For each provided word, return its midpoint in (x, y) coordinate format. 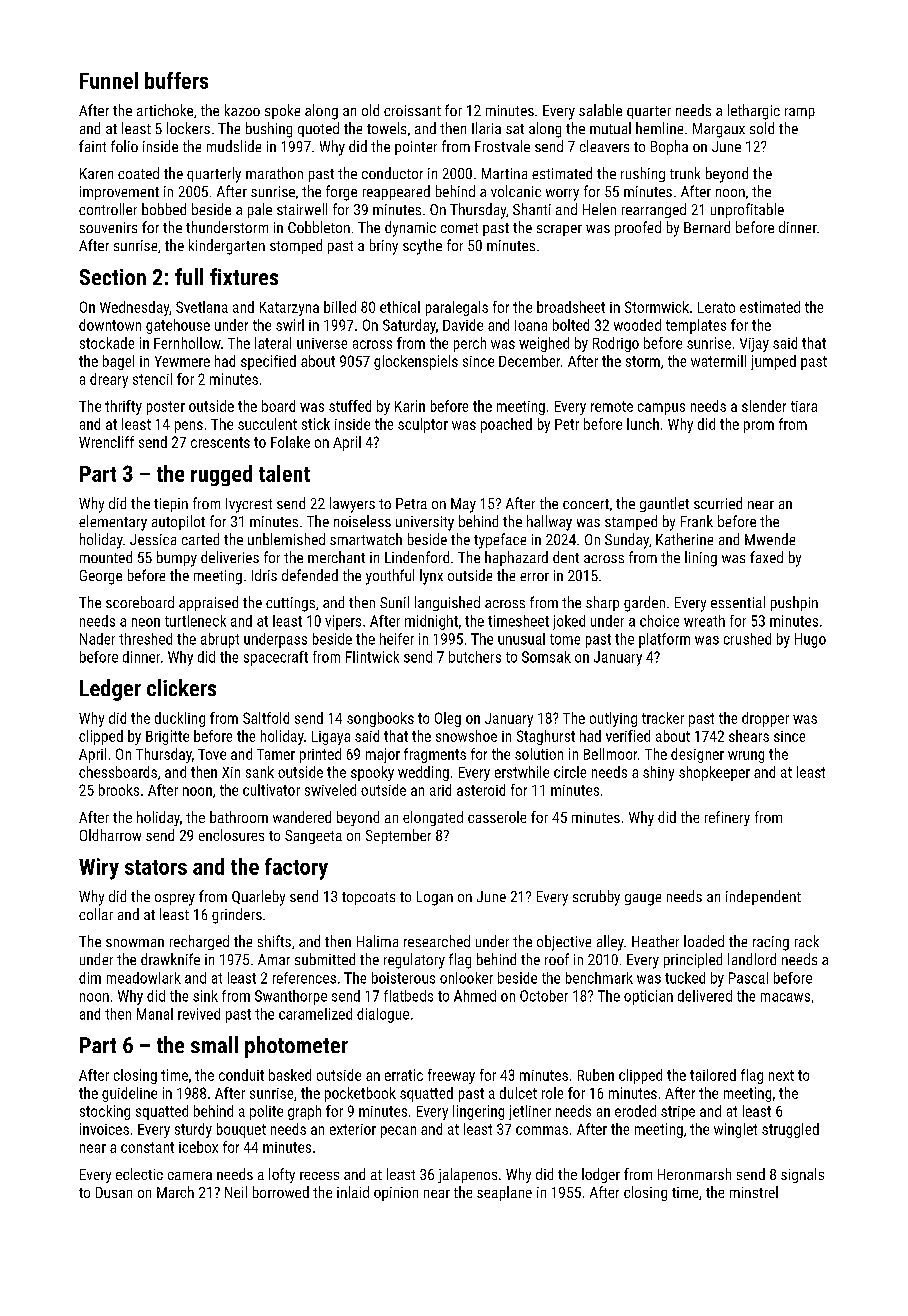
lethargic (754, 112)
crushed (747, 639)
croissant (412, 110)
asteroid (481, 790)
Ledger (110, 690)
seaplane (504, 1193)
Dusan (114, 1192)
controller (108, 209)
